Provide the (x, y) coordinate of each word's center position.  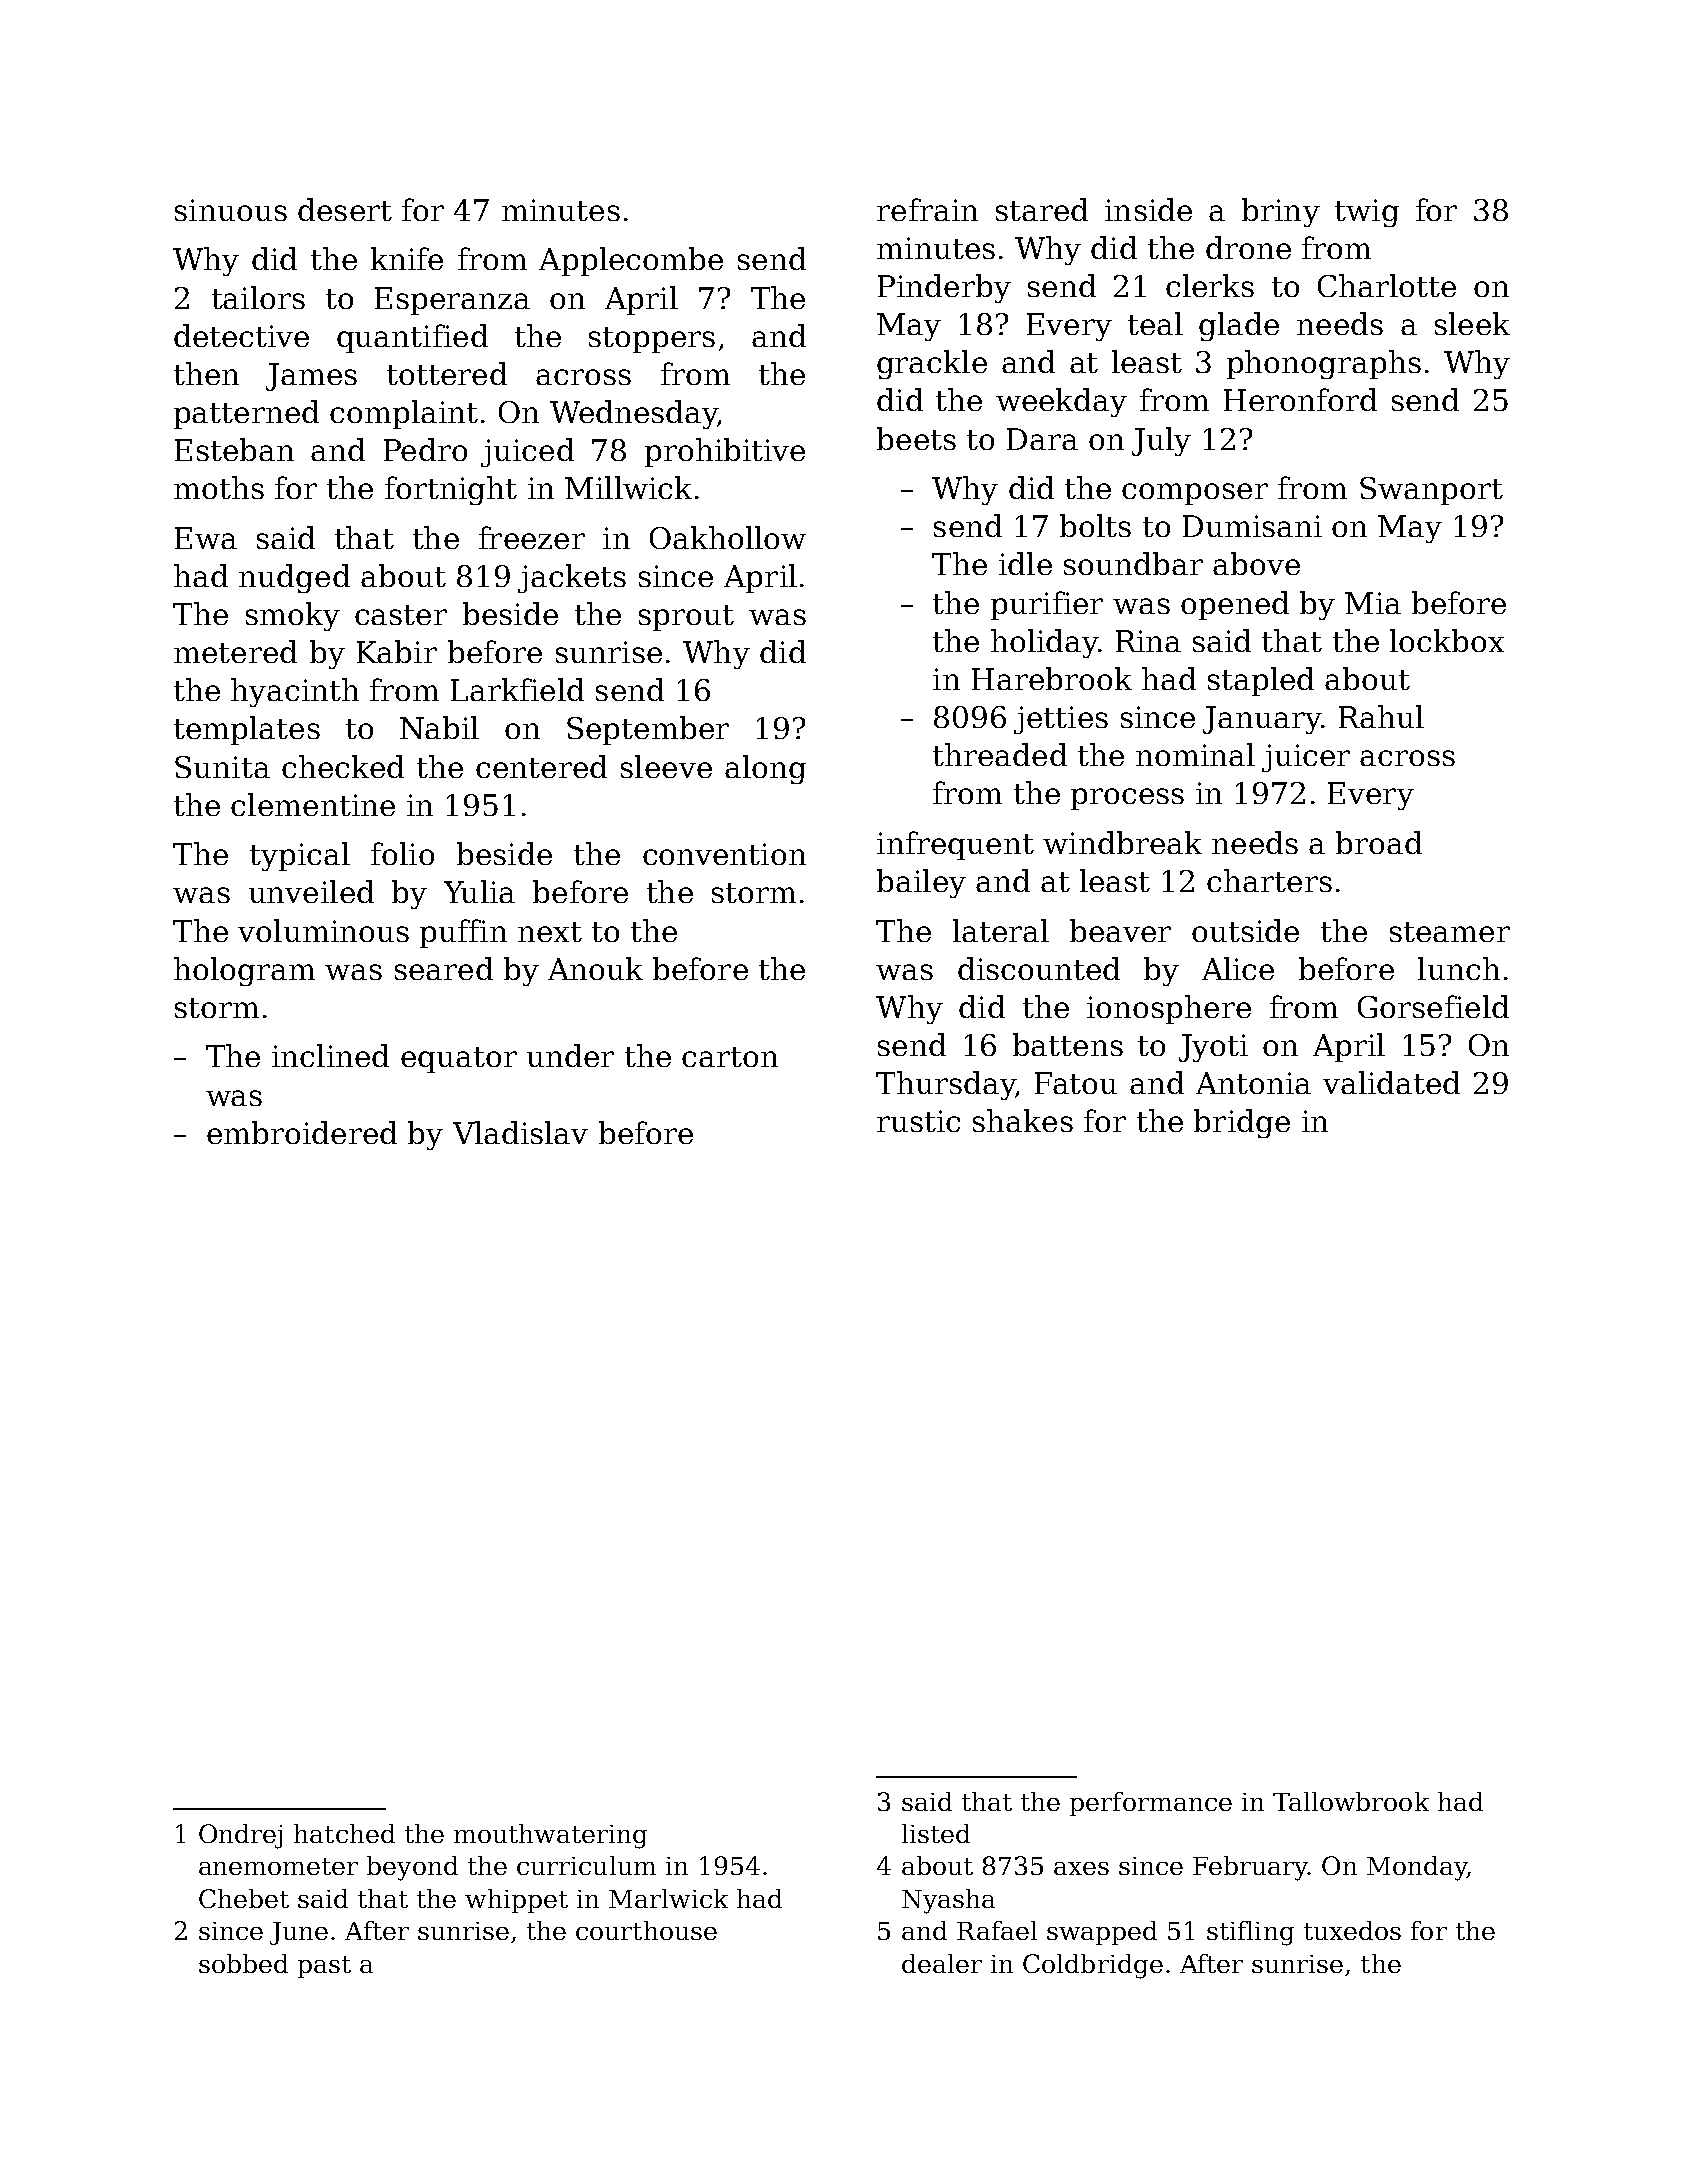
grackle (932, 364)
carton (730, 1057)
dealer (942, 1963)
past (324, 1967)
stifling (1250, 1933)
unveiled (311, 891)
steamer (1450, 932)
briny (1281, 212)
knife (407, 258)
